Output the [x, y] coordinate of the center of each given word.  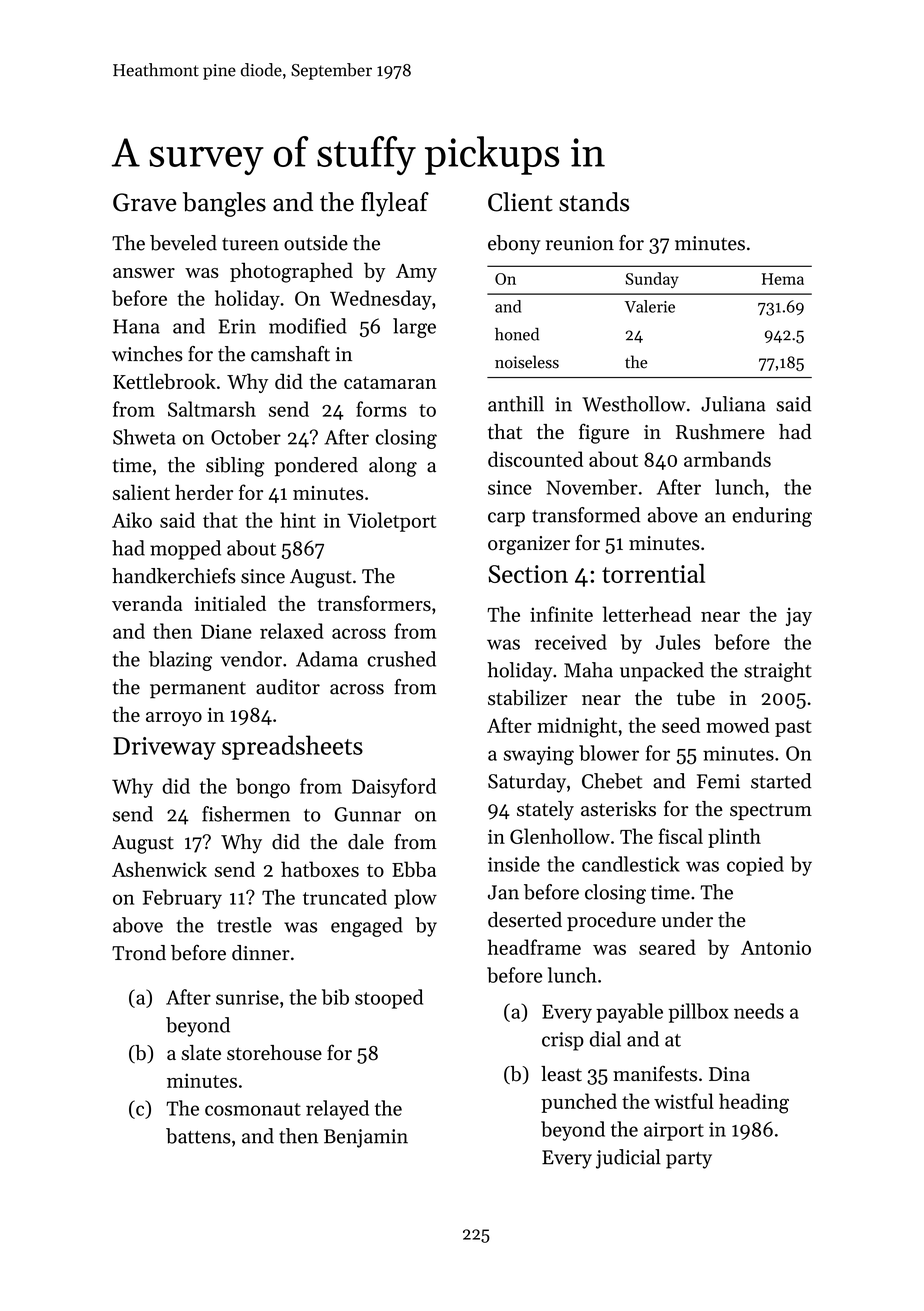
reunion [580, 243]
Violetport [391, 522]
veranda [147, 603]
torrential [653, 573]
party [689, 1160]
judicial [628, 1159]
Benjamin [366, 1138]
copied [755, 866]
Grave [144, 202]
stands [594, 202]
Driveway [164, 748]
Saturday [527, 783]
